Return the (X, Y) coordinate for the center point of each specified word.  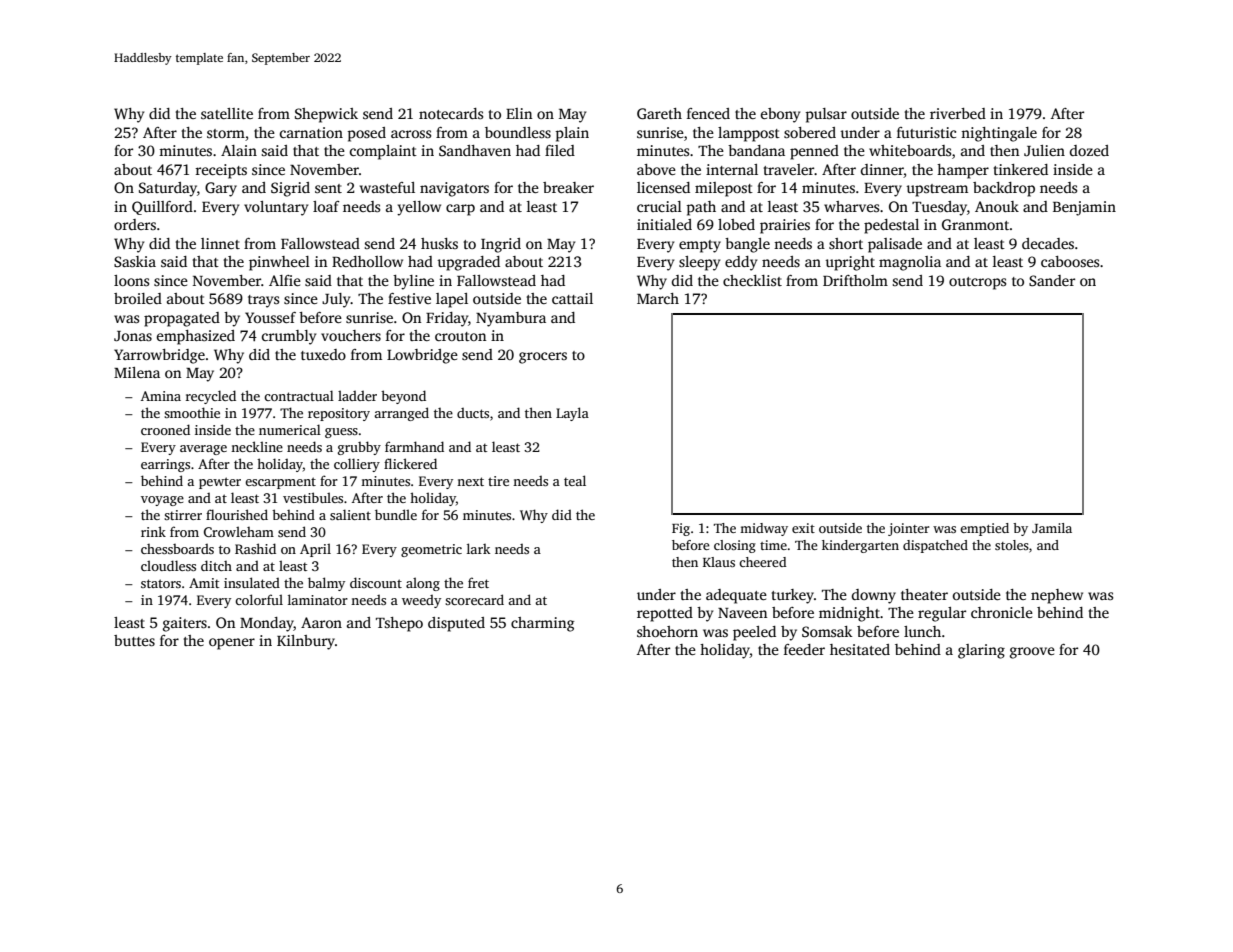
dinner (882, 169)
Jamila (1052, 528)
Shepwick (326, 115)
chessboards (177, 549)
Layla (572, 414)
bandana (756, 150)
